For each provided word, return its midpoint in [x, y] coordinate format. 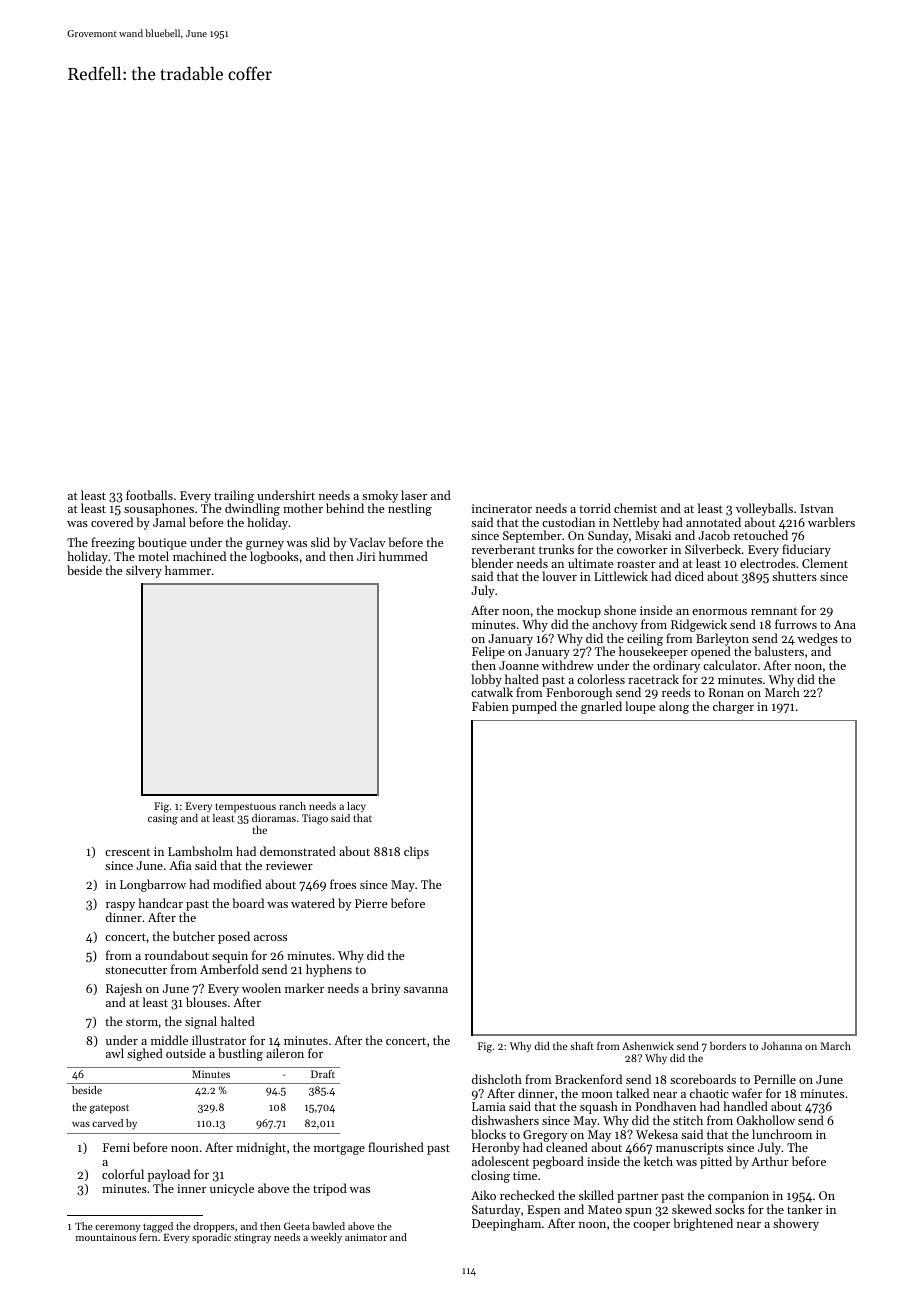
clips [416, 852]
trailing [234, 497]
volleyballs [764, 509]
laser [414, 495]
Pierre [371, 903]
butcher [194, 936]
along [674, 707]
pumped [534, 707]
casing [163, 819]
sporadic [211, 1238]
